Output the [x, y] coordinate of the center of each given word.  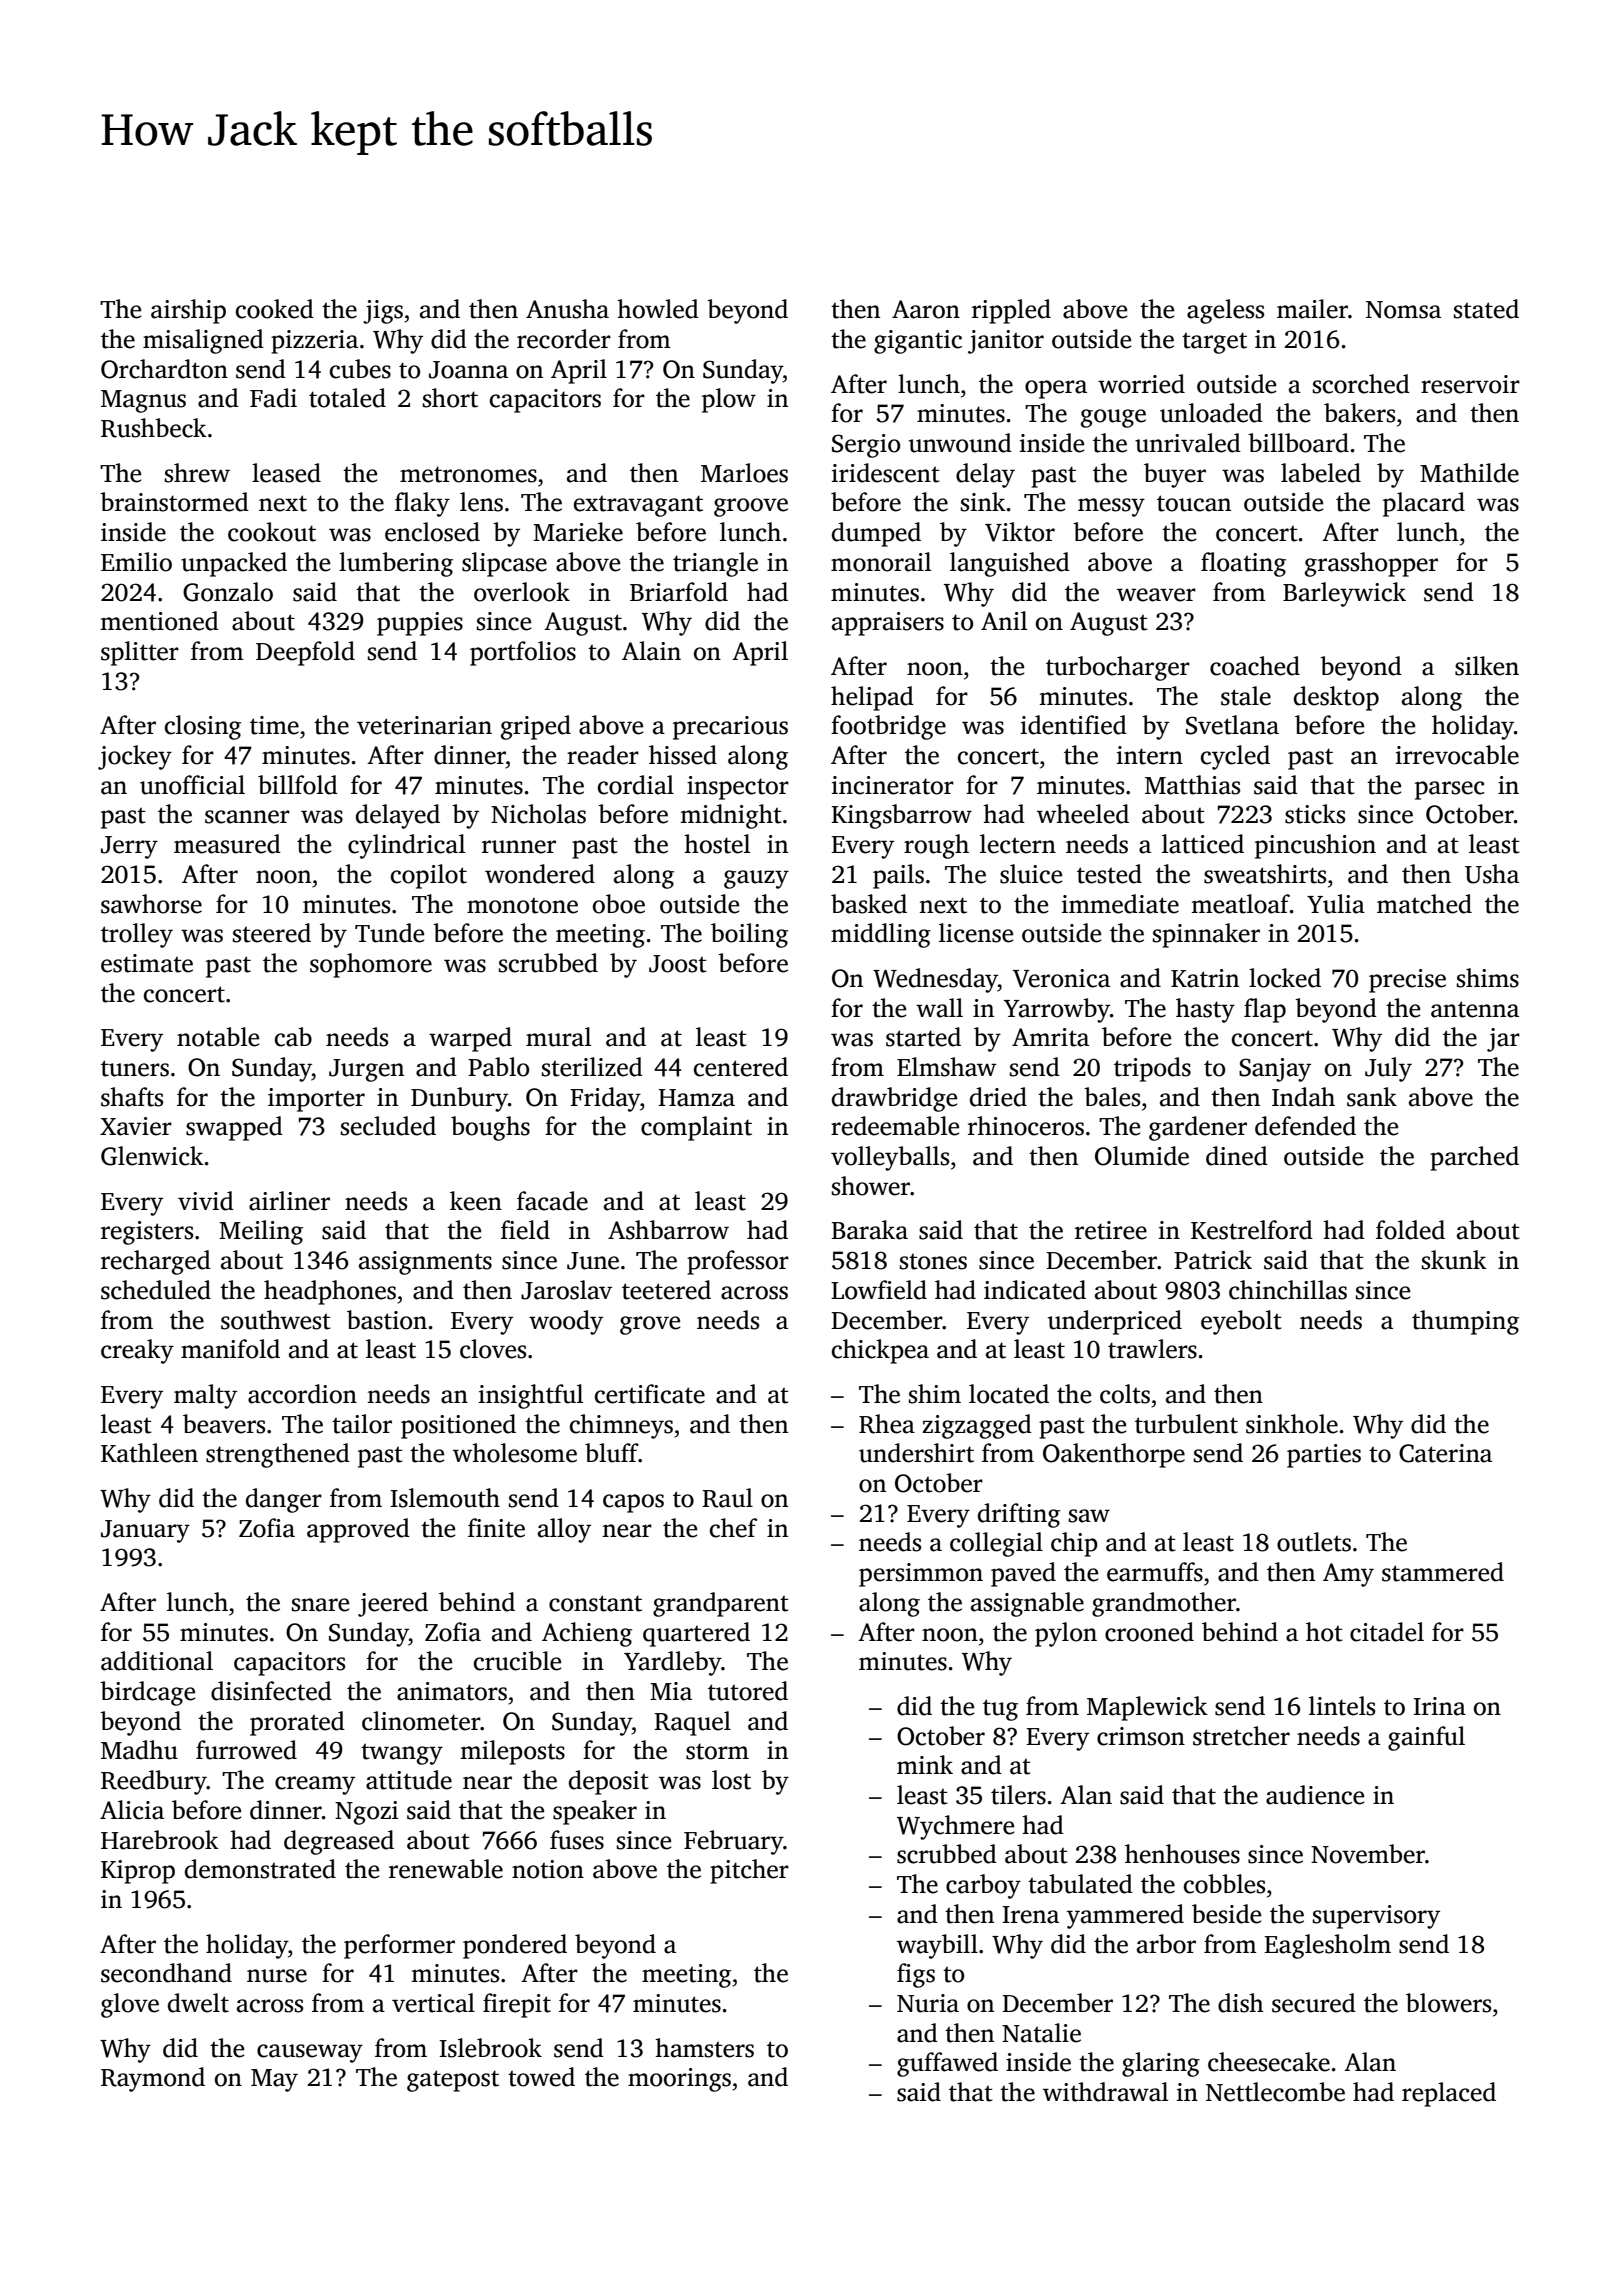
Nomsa [1403, 310]
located [1009, 1394]
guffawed [947, 2064]
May [274, 2080]
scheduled [156, 1290]
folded [1410, 1230]
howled [658, 309]
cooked [275, 309]
